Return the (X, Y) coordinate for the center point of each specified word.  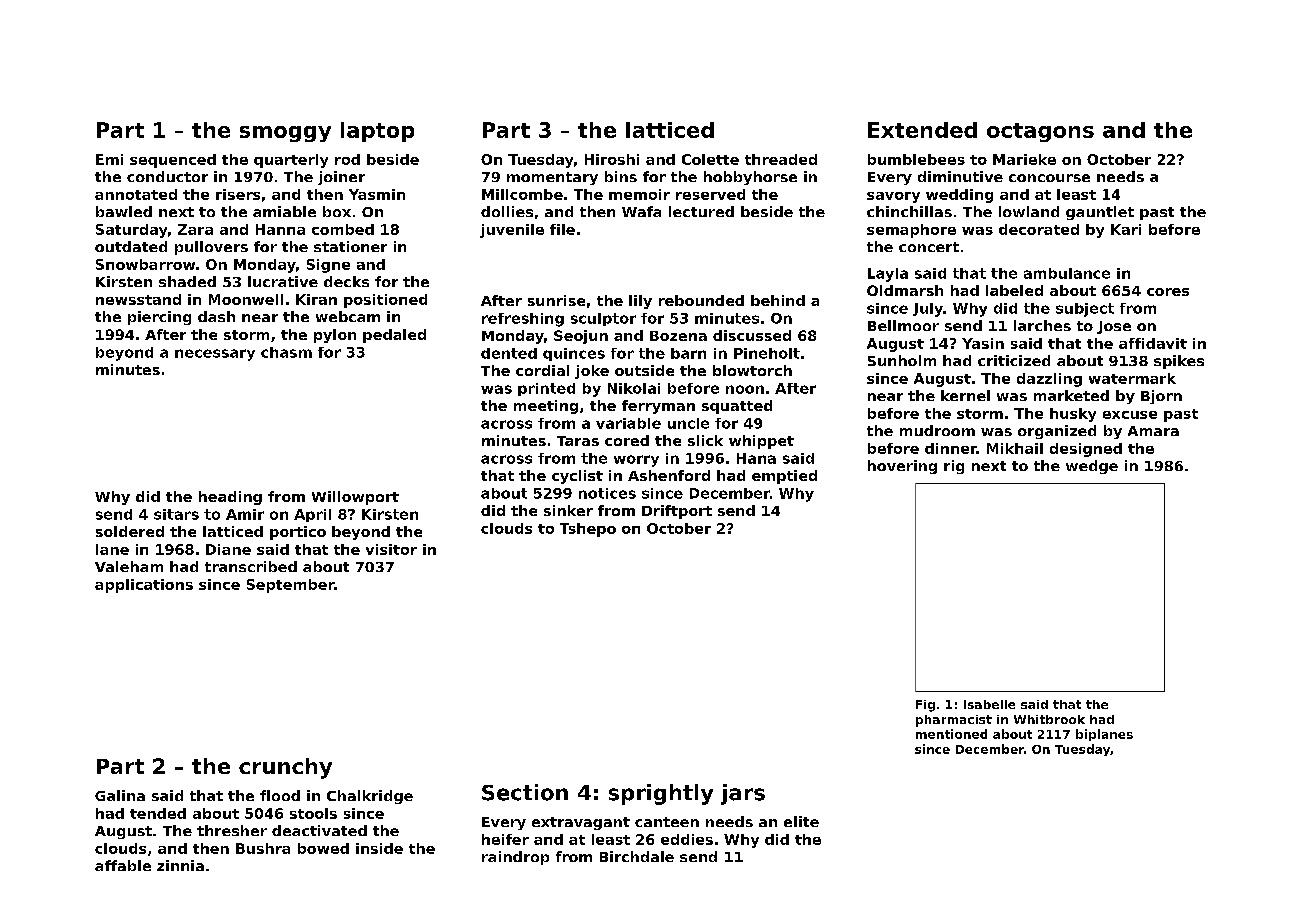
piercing (159, 318)
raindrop (515, 858)
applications (144, 586)
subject (1085, 310)
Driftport (677, 512)
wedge (1092, 467)
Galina (120, 795)
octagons (1040, 132)
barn (688, 353)
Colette (710, 159)
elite (801, 821)
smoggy (285, 134)
